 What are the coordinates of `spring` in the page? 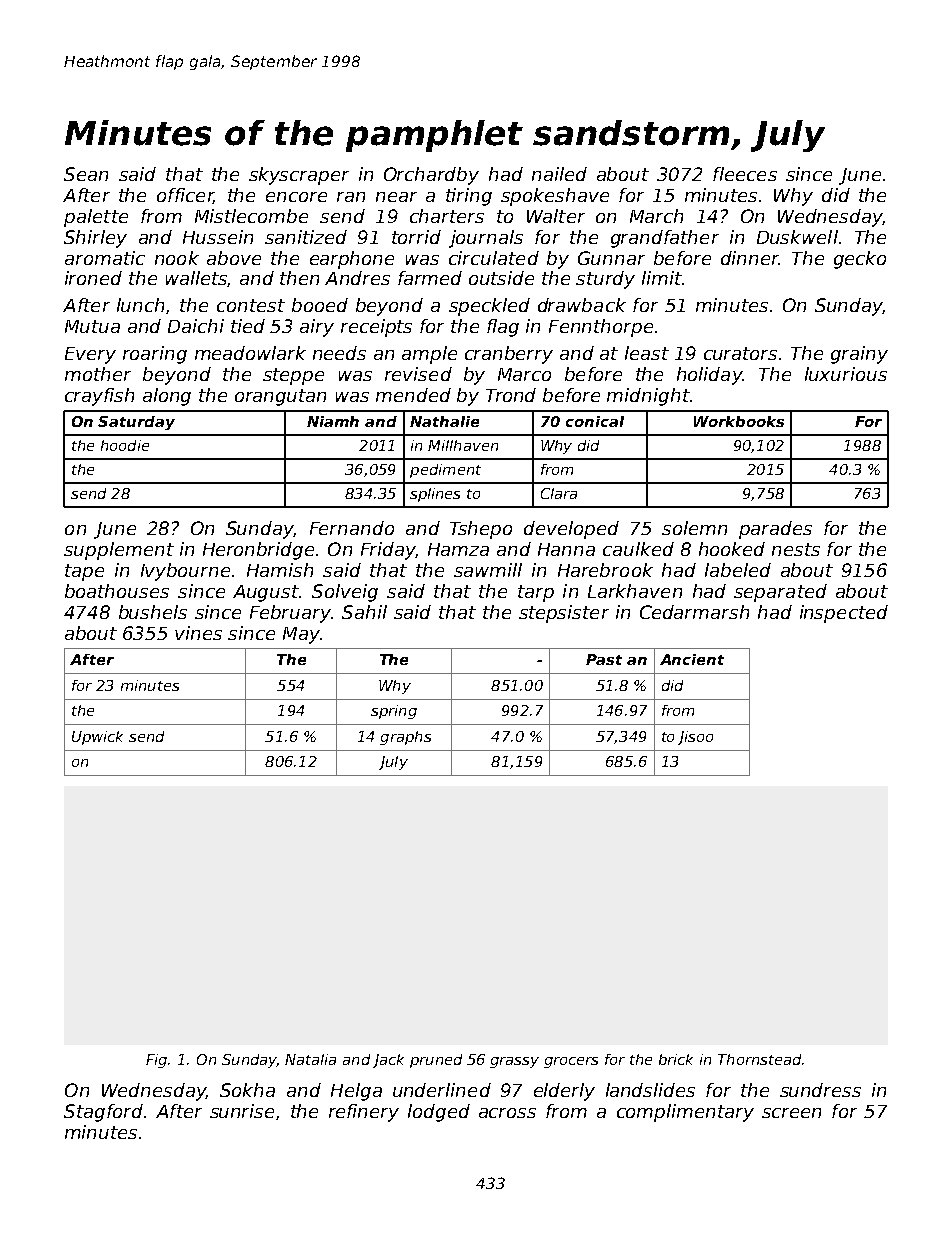 It's located at (394, 712).
